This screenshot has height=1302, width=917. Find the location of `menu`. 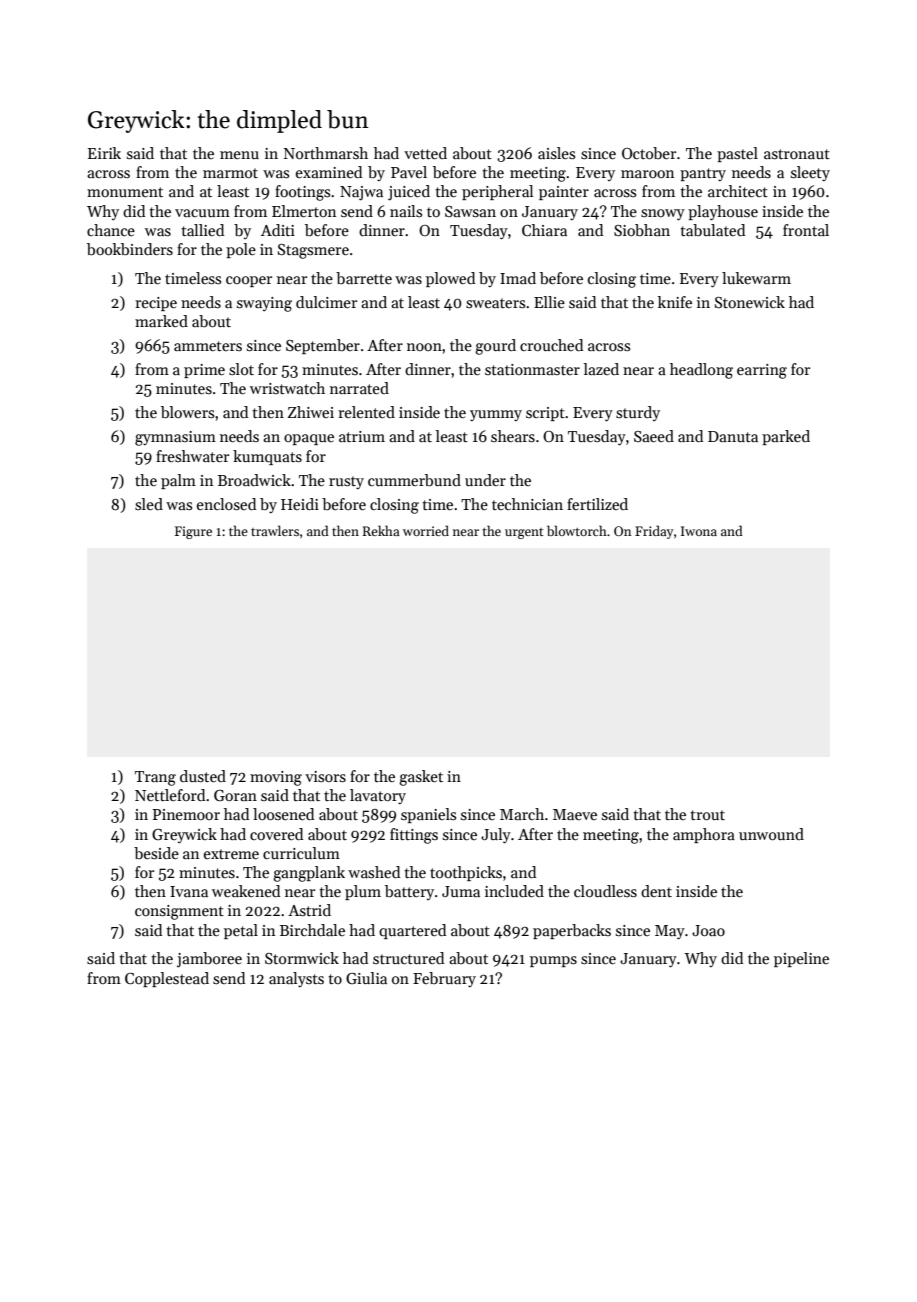

menu is located at coordinates (239, 155).
